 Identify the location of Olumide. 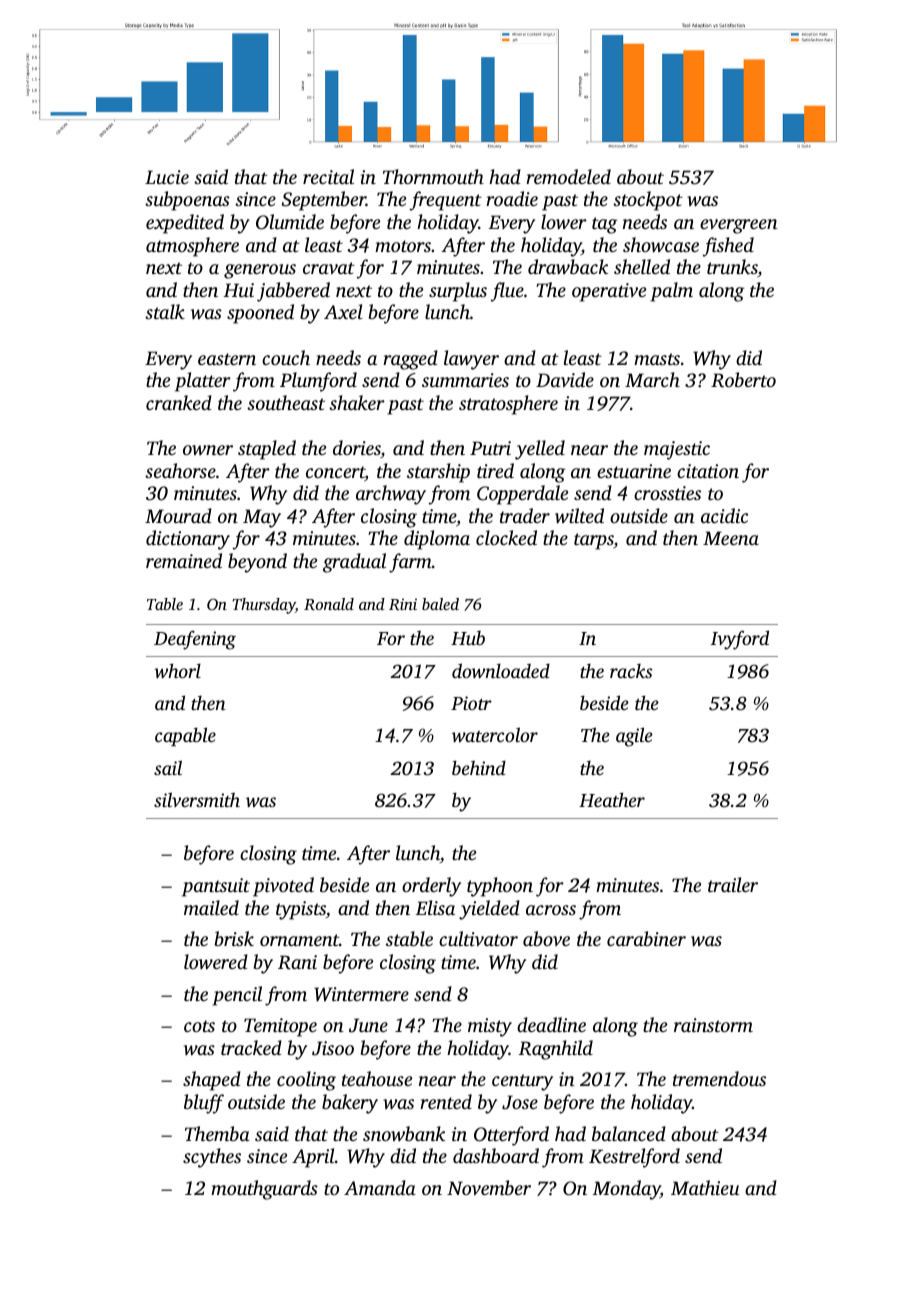
(290, 222).
